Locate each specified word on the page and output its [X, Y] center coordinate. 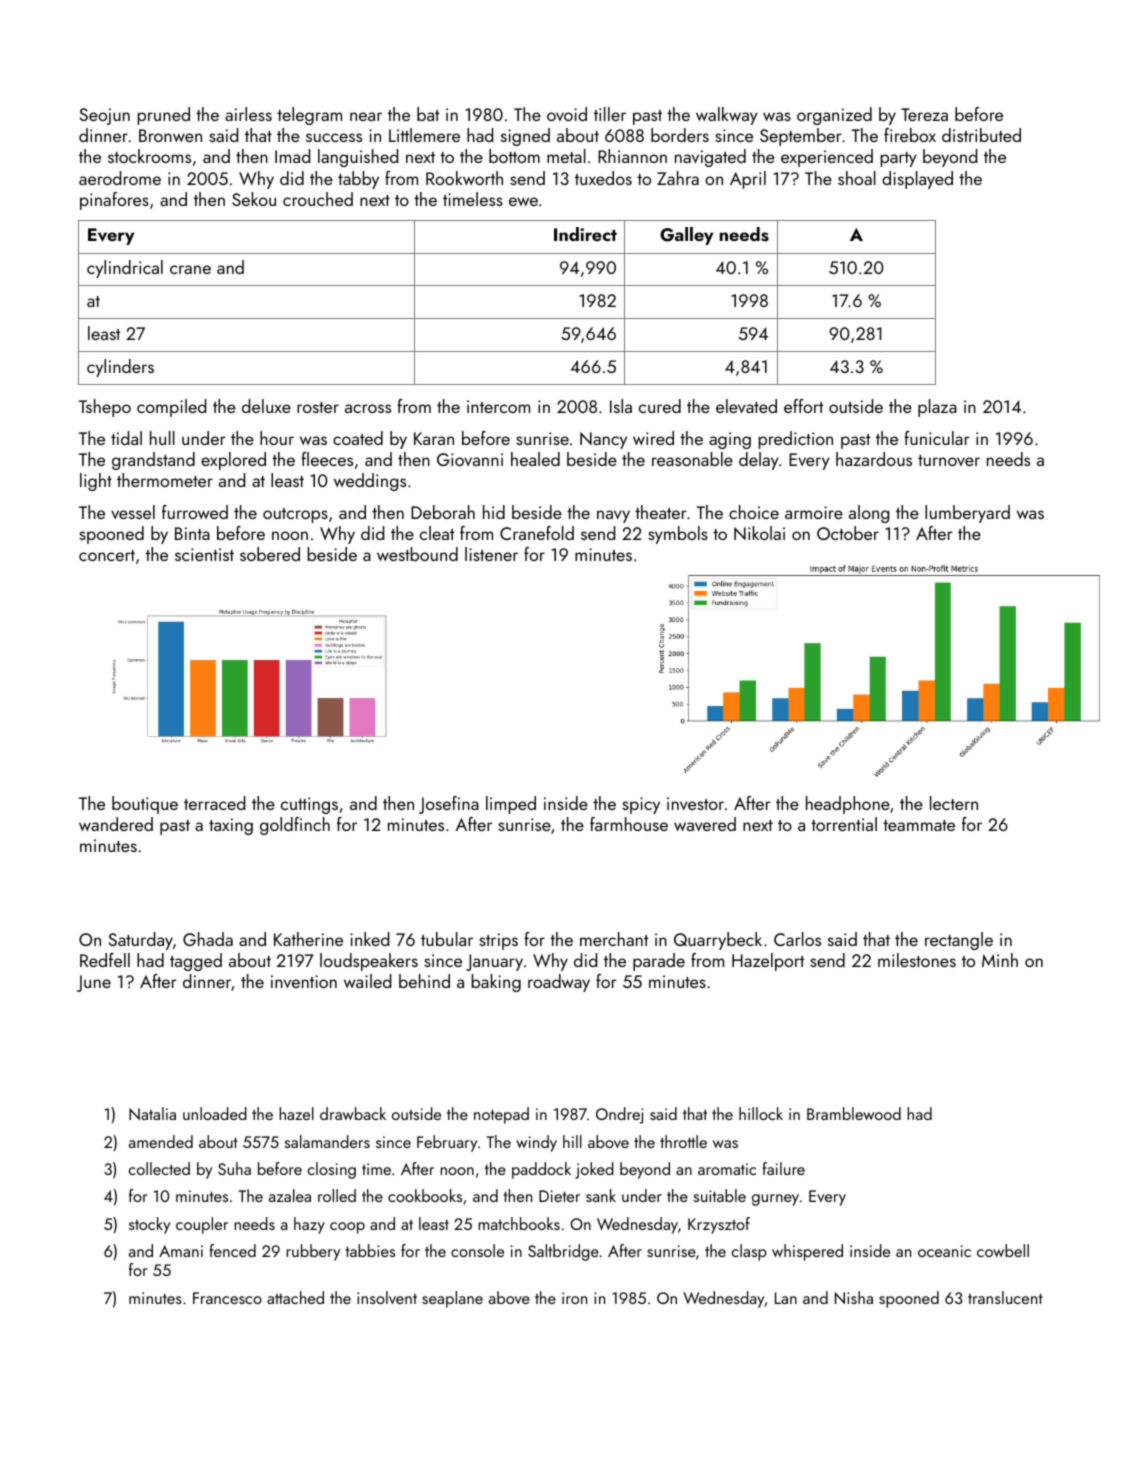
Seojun [105, 116]
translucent [1005, 1297]
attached [295, 1297]
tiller [610, 114]
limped [511, 805]
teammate [919, 825]
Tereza [924, 114]
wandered [116, 824]
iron [574, 1298]
